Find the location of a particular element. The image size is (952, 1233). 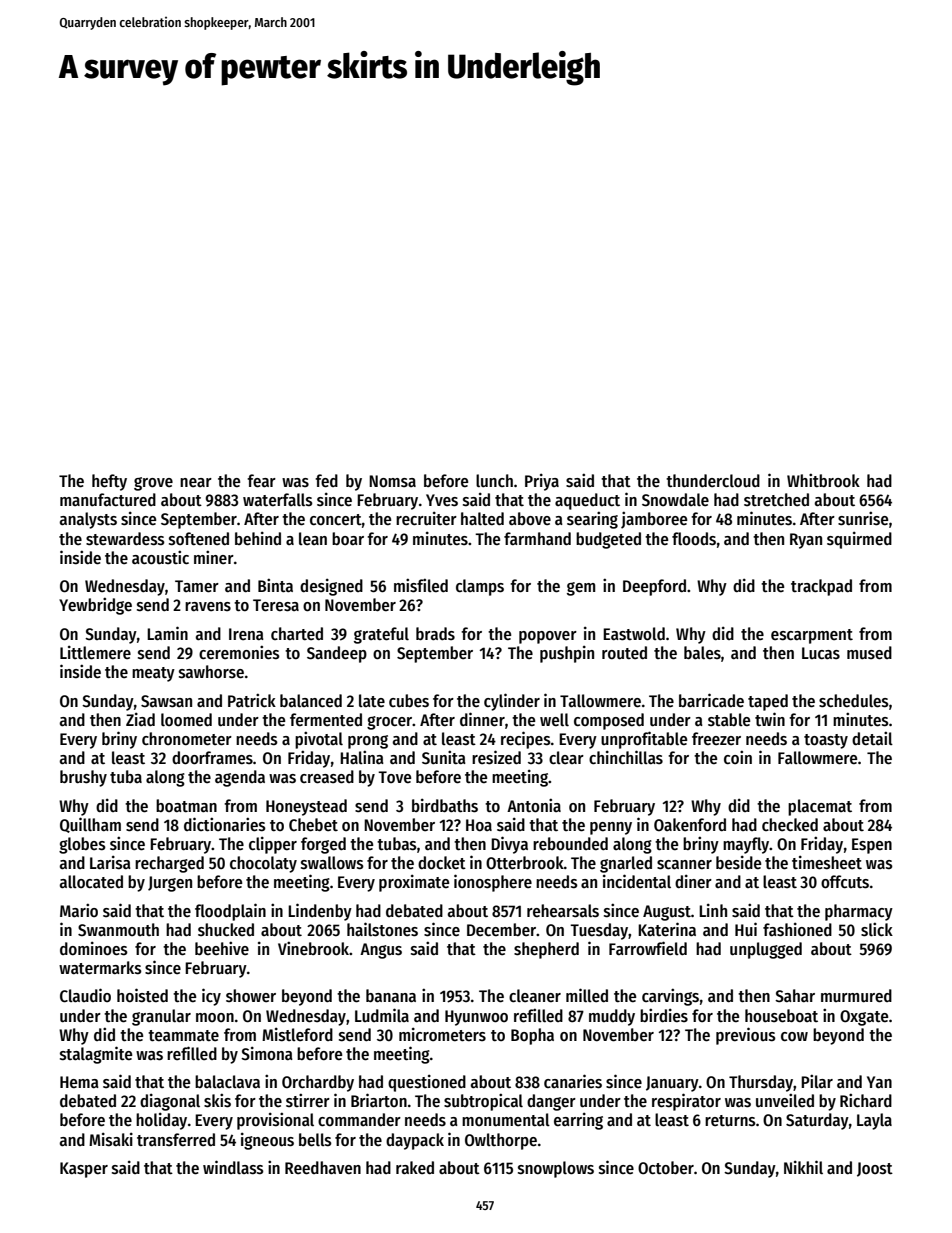

lunch is located at coordinates (494, 480).
